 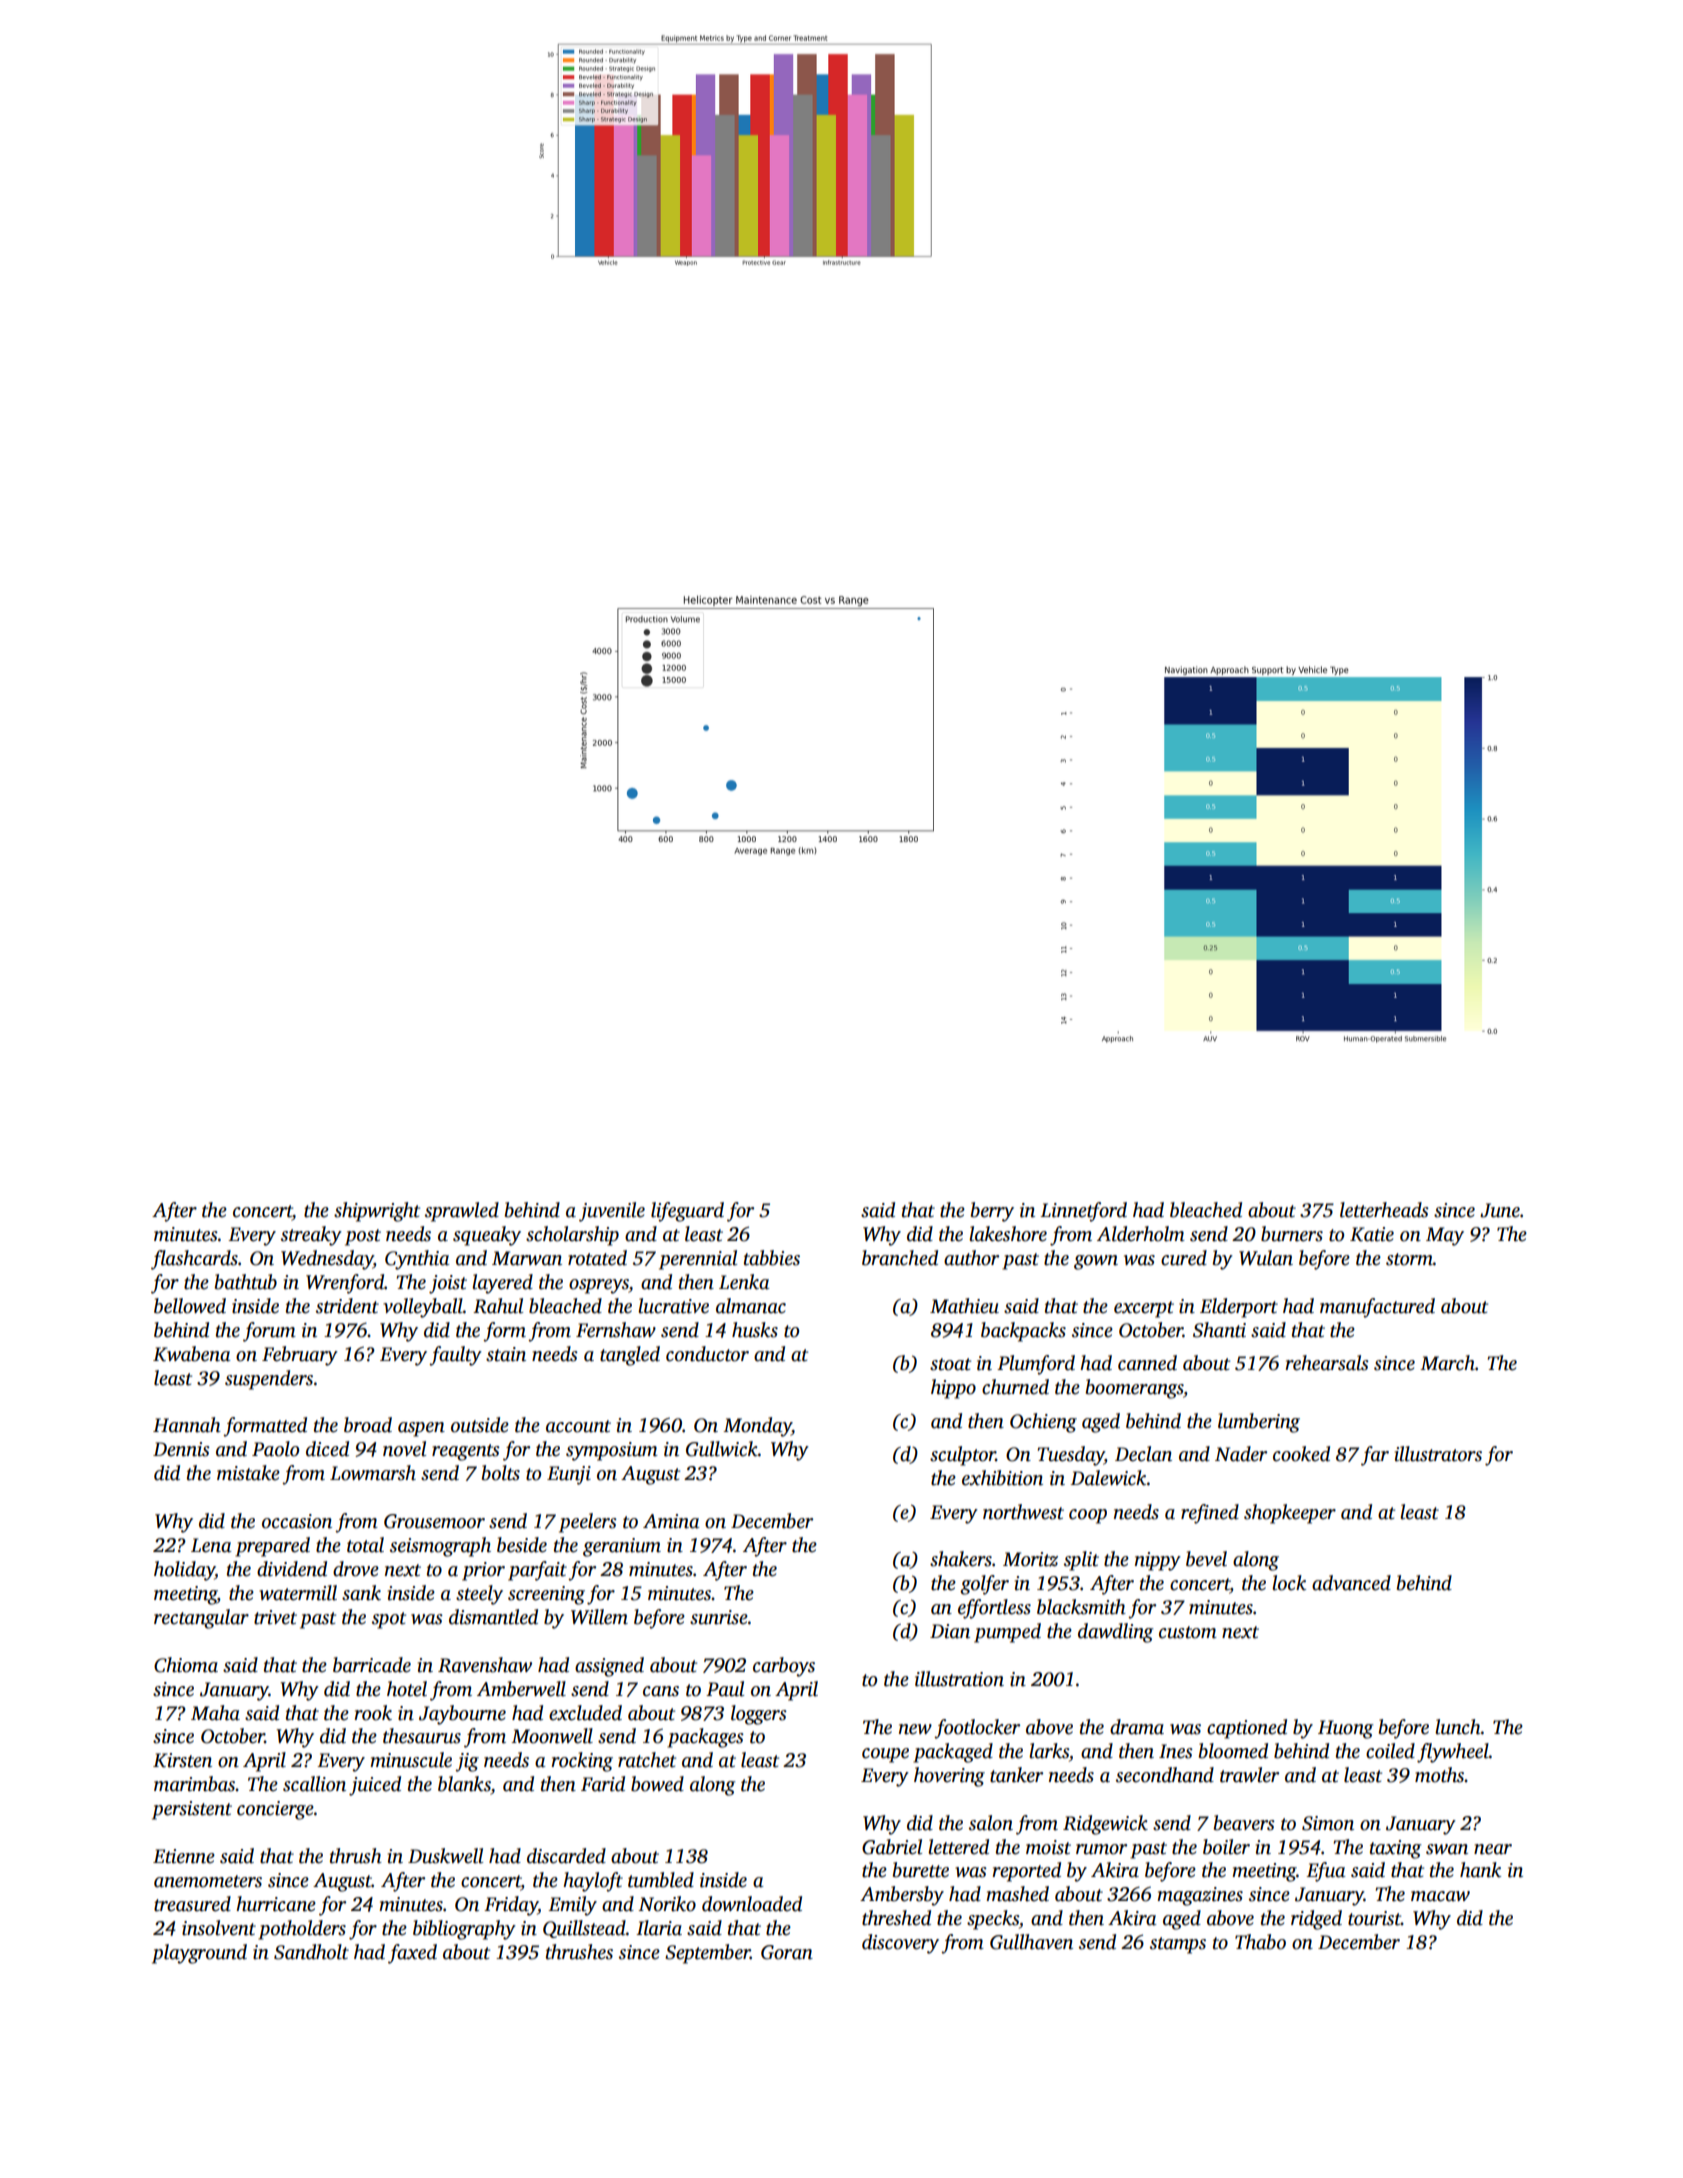 What do you see at coordinates (1327, 1363) in the screenshot?
I see `rehearsals` at bounding box center [1327, 1363].
